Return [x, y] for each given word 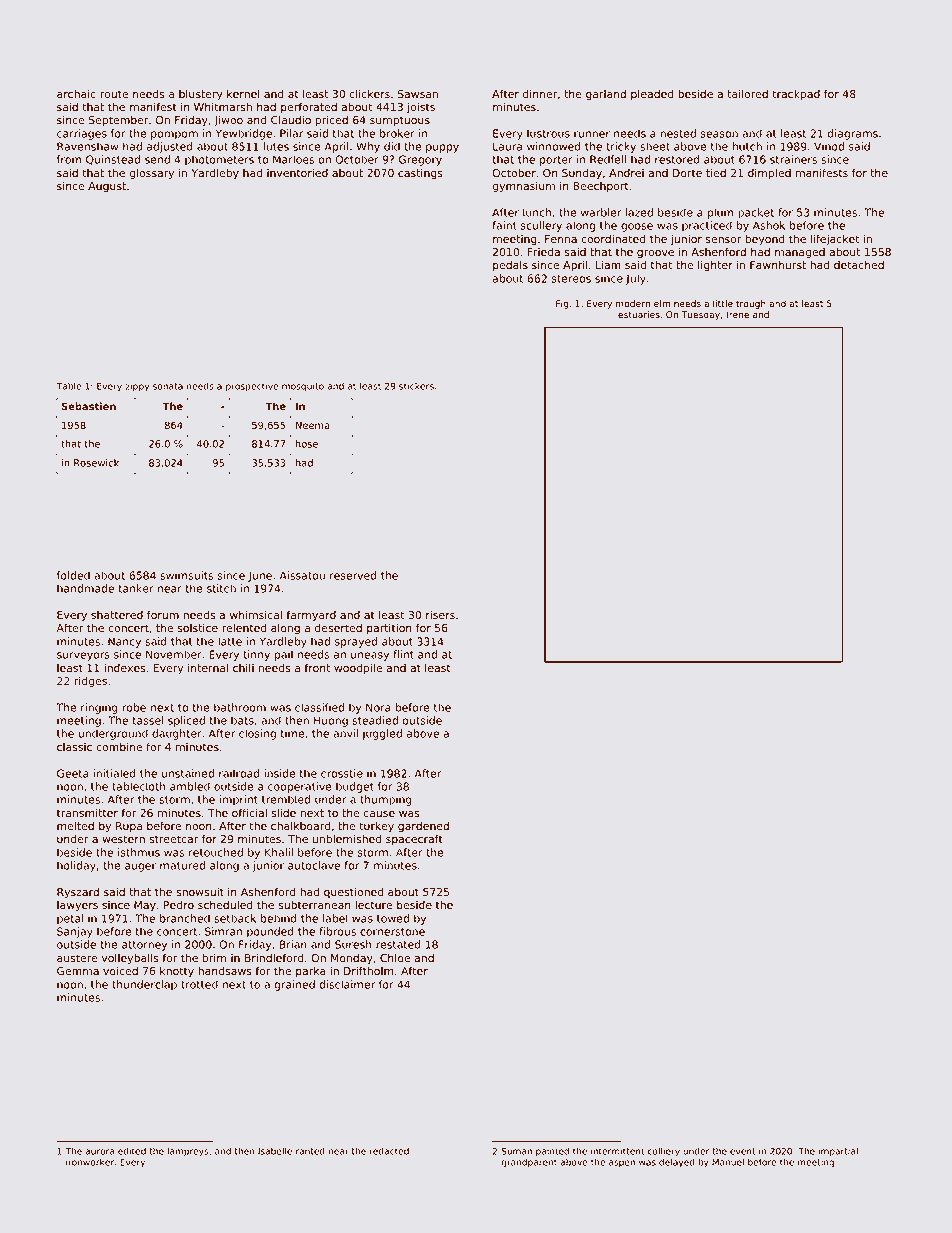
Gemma [78, 971]
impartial [838, 1152]
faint [504, 225]
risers [440, 615]
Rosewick [96, 463]
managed [800, 253]
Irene [738, 314]
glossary [151, 174]
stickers [416, 386]
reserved [353, 575]
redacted [389, 1151]
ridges [91, 682]
